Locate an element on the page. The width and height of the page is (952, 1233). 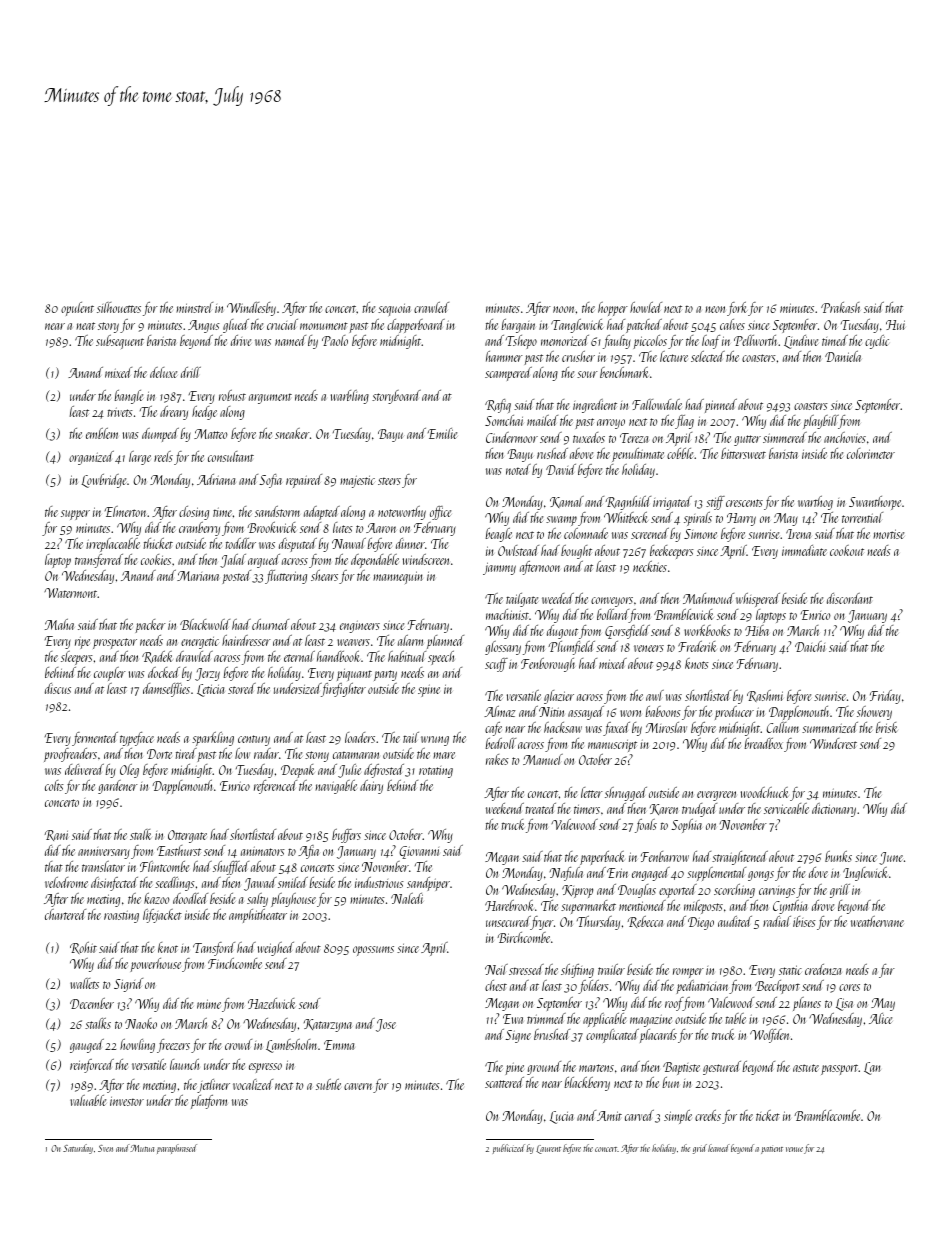
powerhouse is located at coordinates (155, 965).
